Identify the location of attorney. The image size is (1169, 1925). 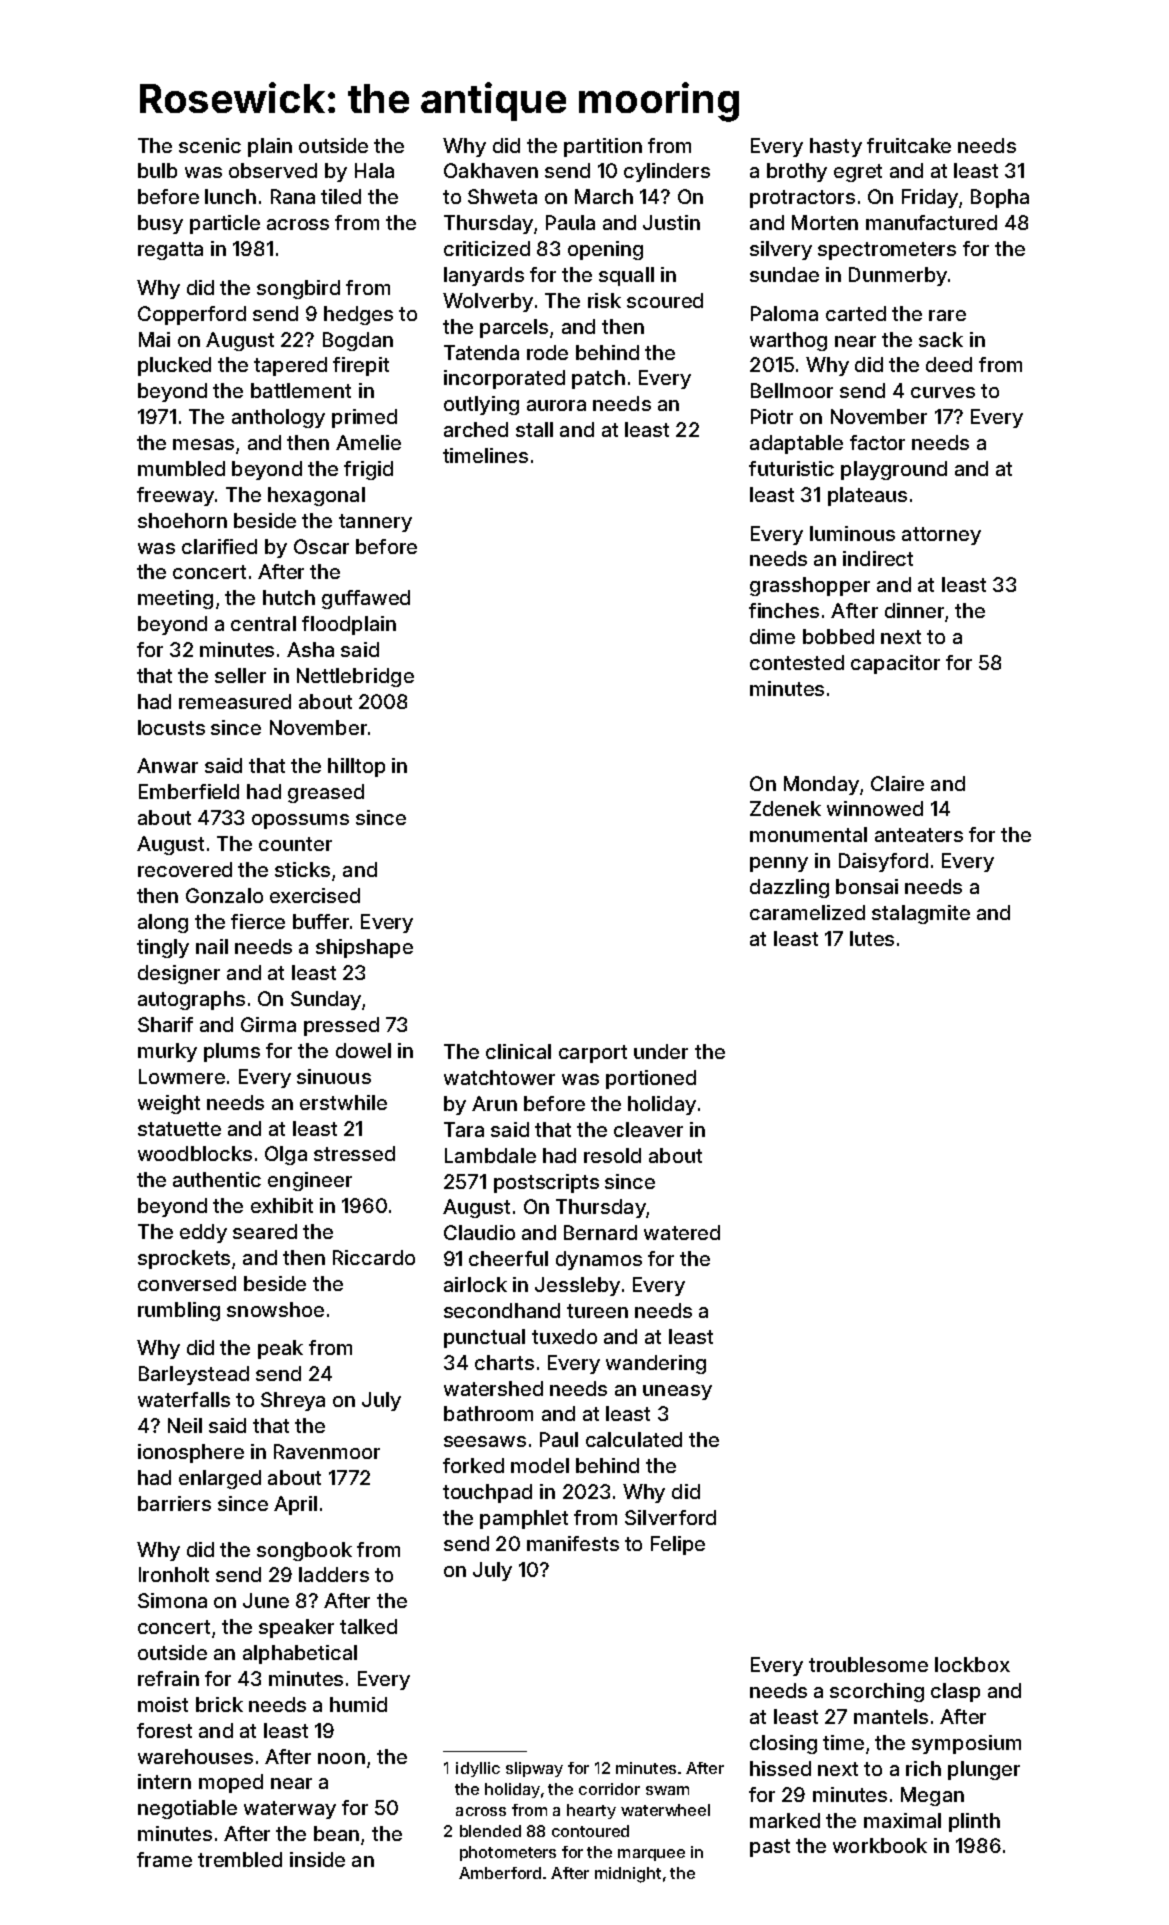
(941, 536).
